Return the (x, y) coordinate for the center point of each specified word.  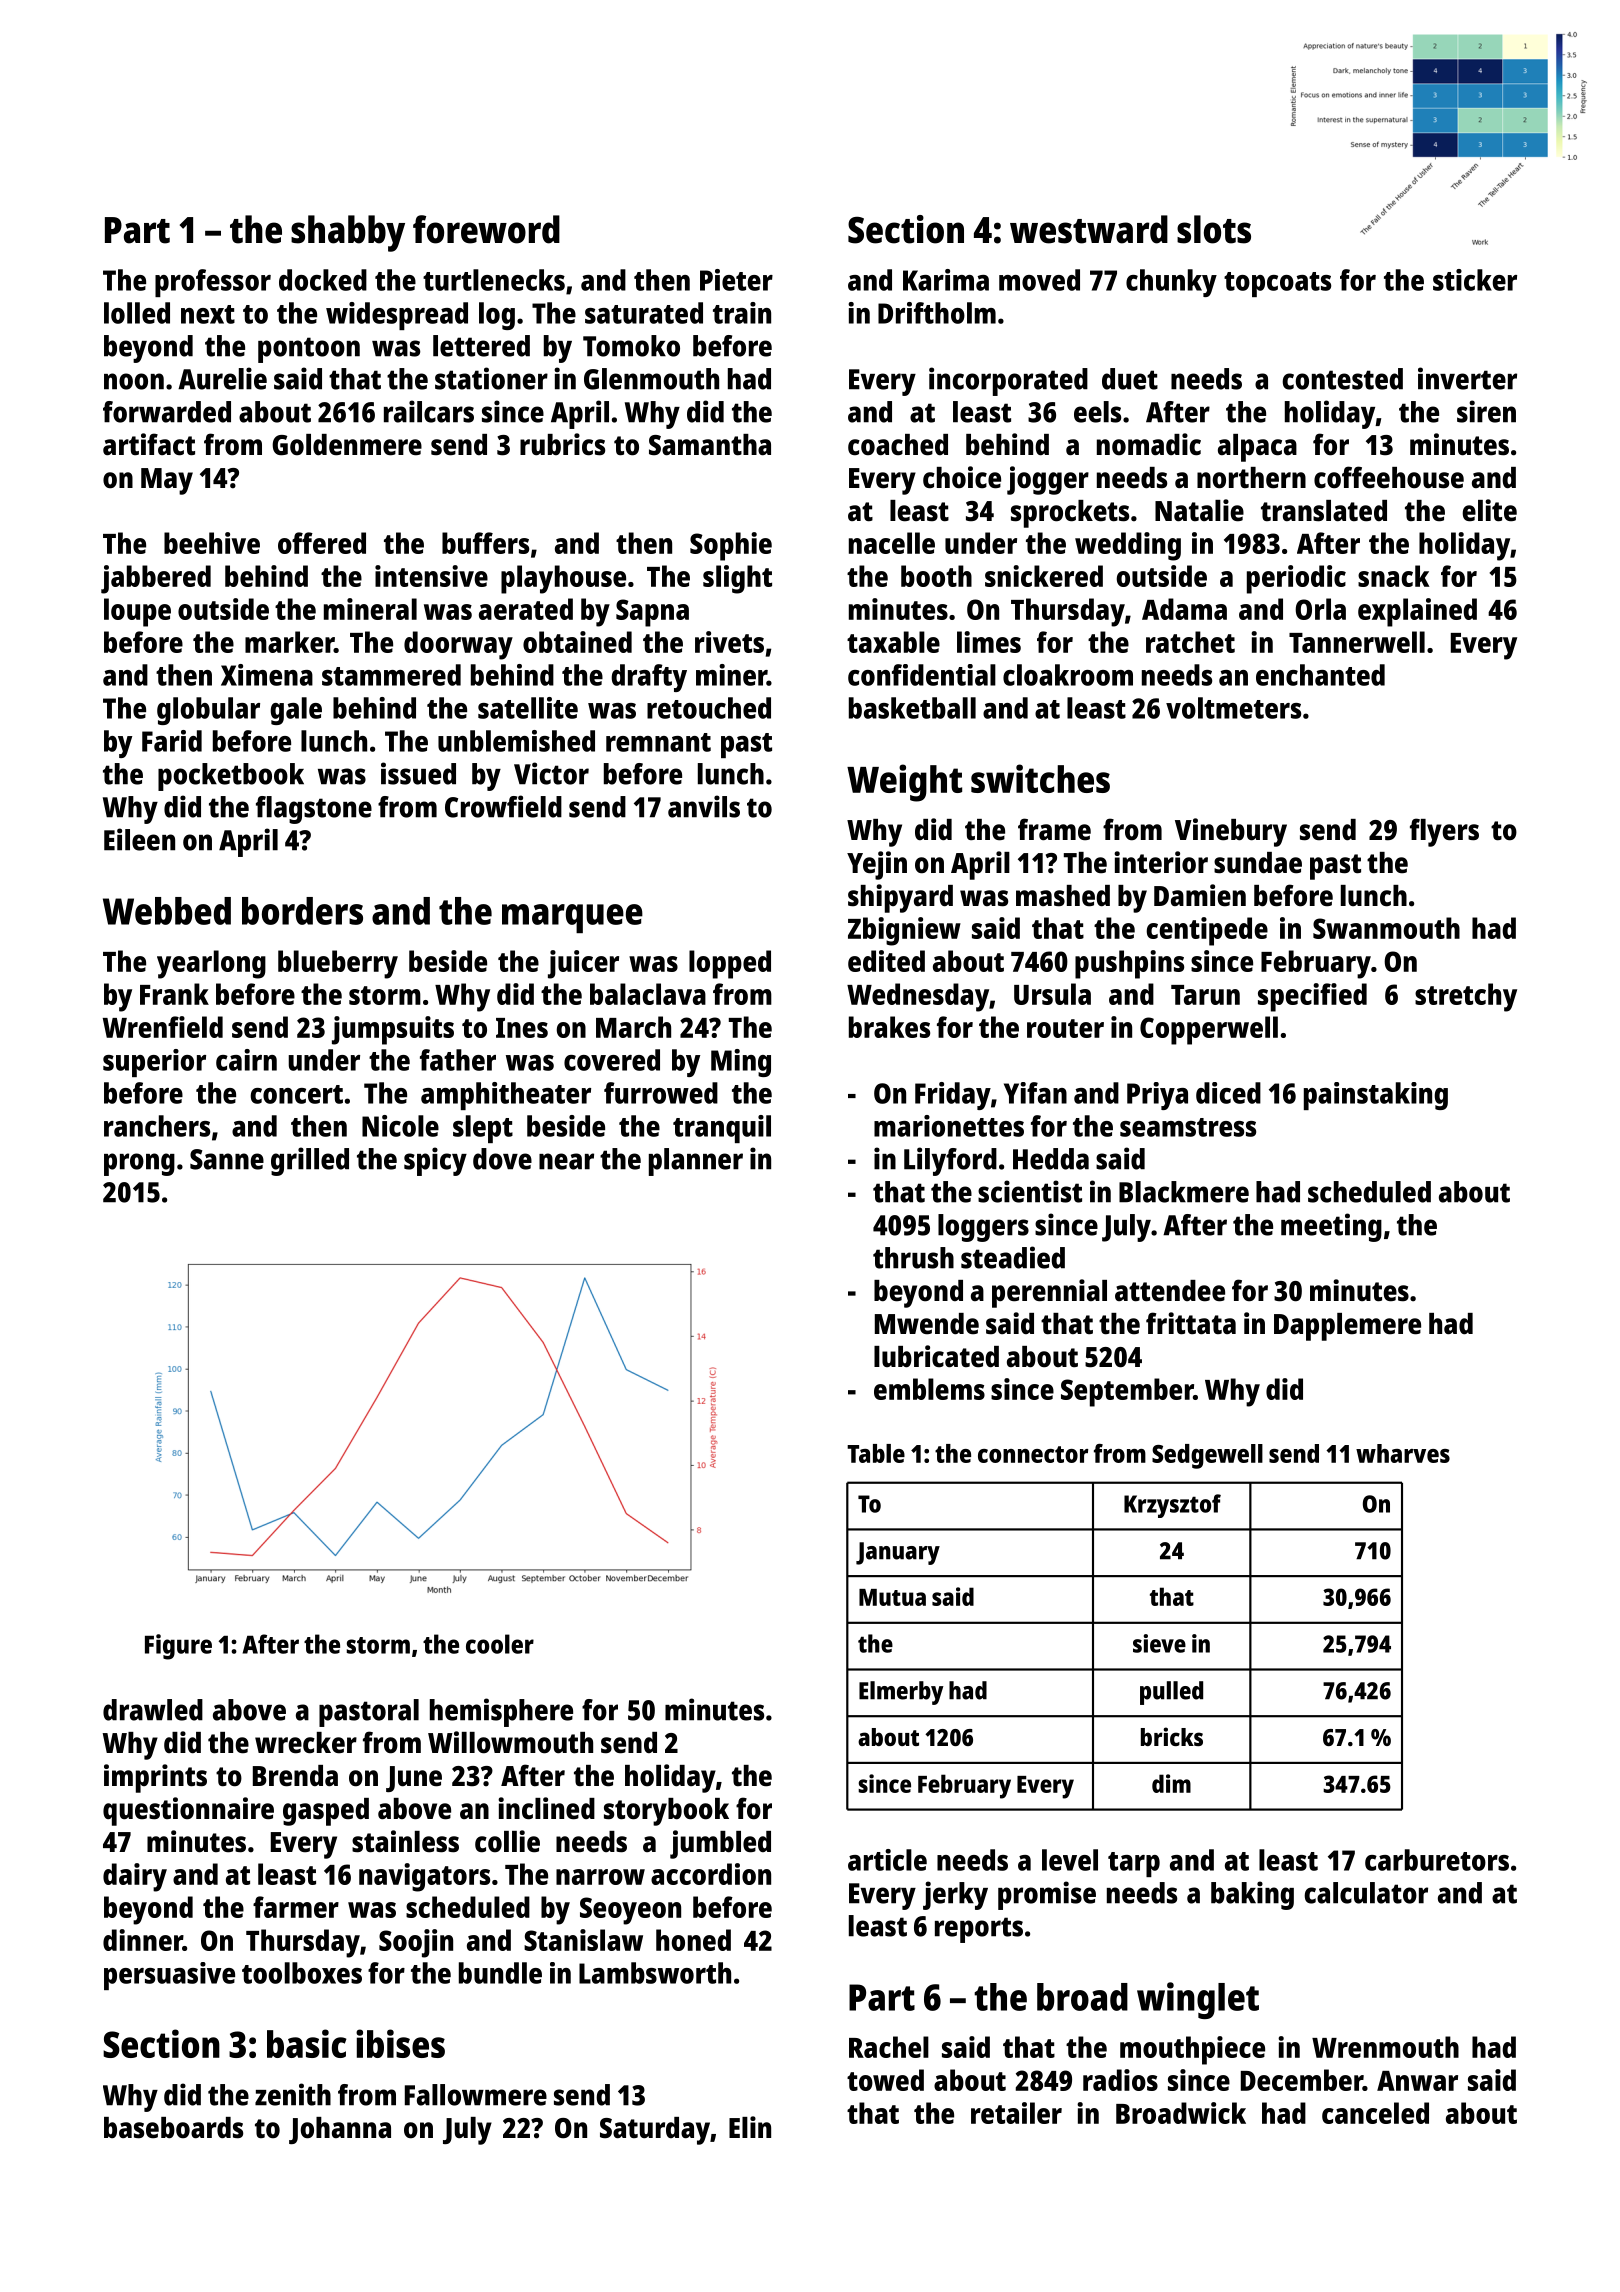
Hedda (1051, 1159)
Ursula (1052, 994)
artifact (149, 444)
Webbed (167, 911)
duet (1130, 379)
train (742, 313)
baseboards (173, 2128)
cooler (500, 1644)
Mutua (892, 1597)
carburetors (1437, 1860)
